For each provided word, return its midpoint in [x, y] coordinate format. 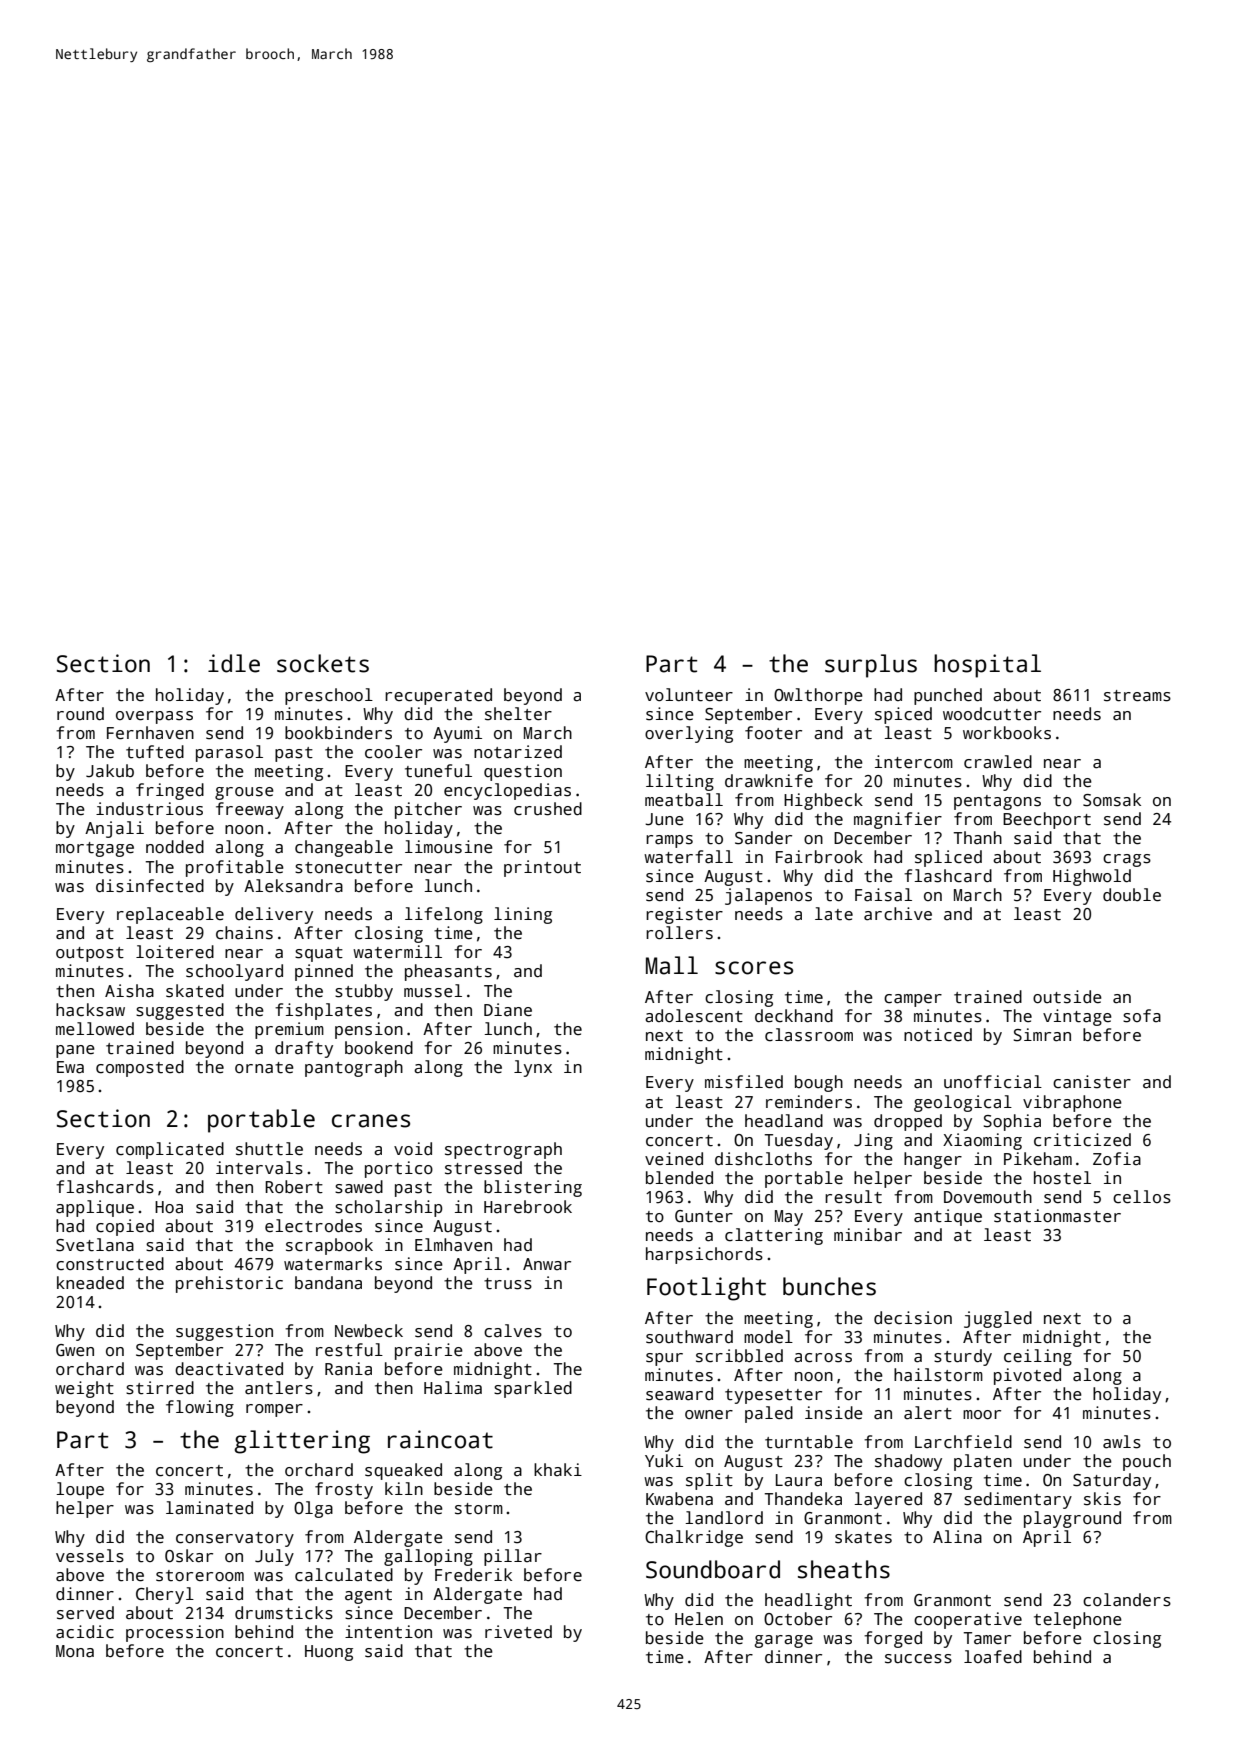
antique [948, 1217]
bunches [829, 1286]
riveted [518, 1632]
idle [234, 663]
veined [674, 1159]
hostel [1062, 1178]
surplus [871, 666]
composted [140, 1068]
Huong [329, 1653]
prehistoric [229, 1284]
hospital [987, 666]
